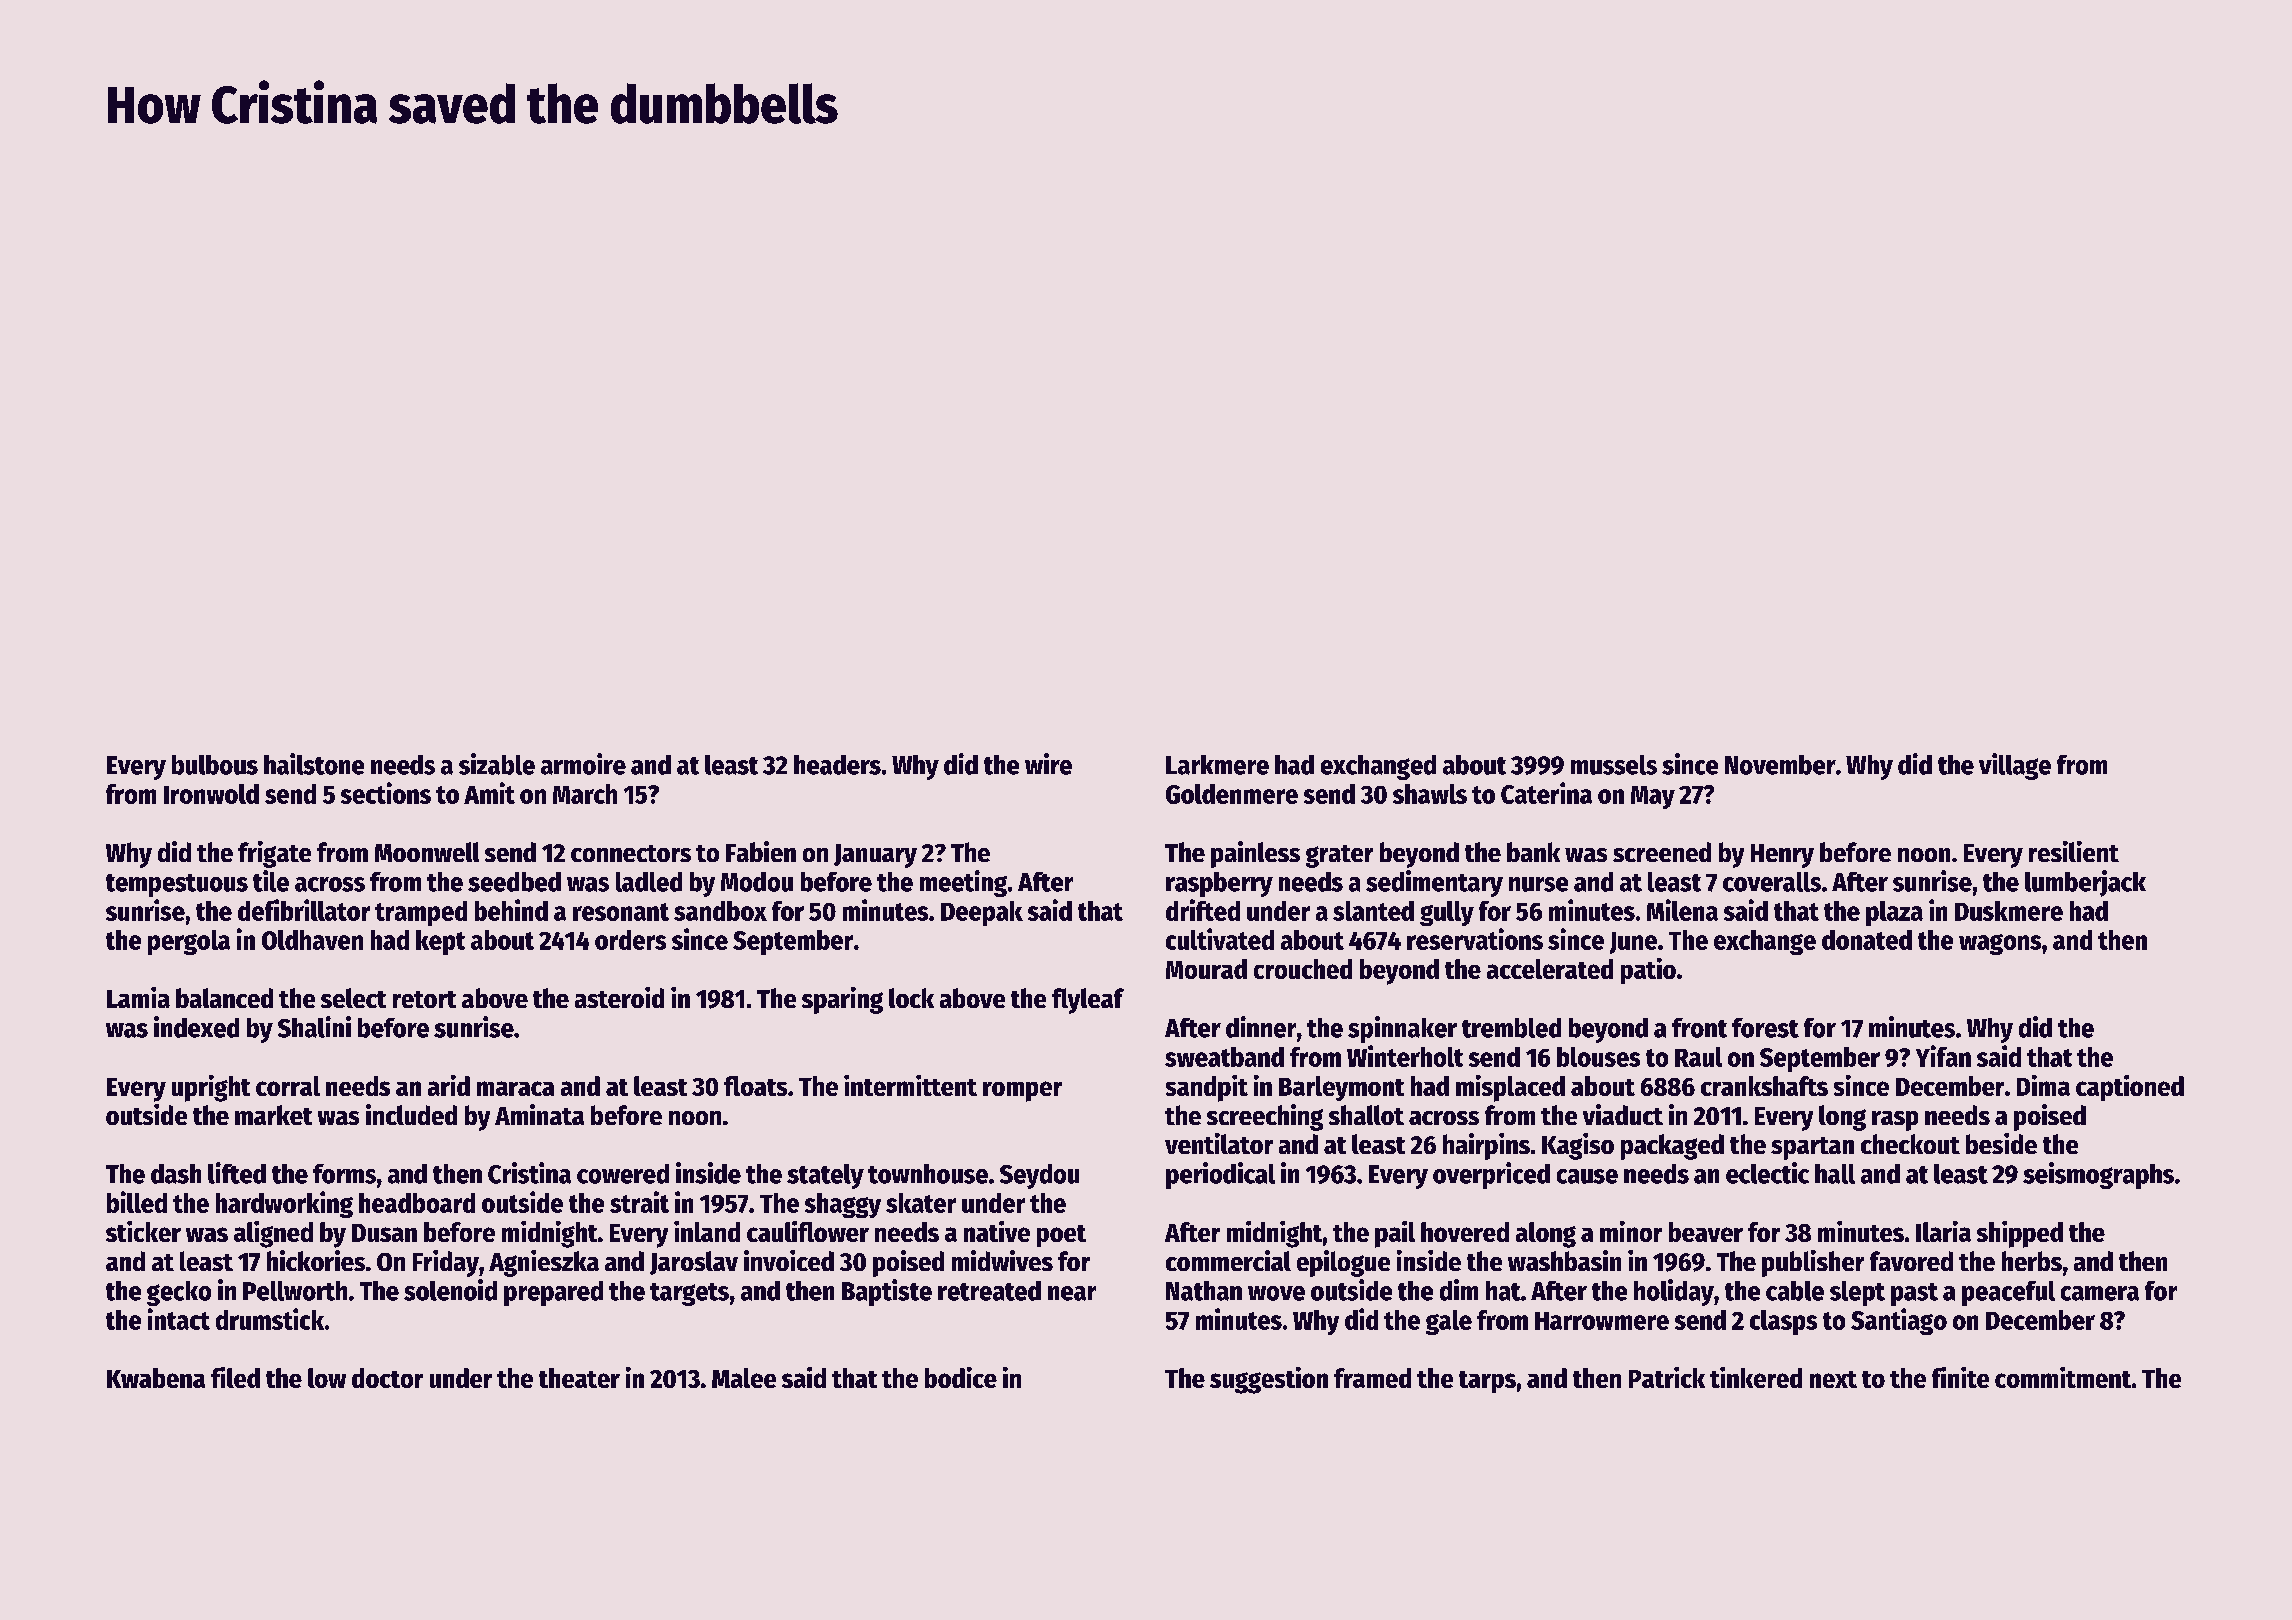 The width and height of the screenshot is (2292, 1620). What do you see at coordinates (1943, 1056) in the screenshot?
I see `Yifan` at bounding box center [1943, 1056].
